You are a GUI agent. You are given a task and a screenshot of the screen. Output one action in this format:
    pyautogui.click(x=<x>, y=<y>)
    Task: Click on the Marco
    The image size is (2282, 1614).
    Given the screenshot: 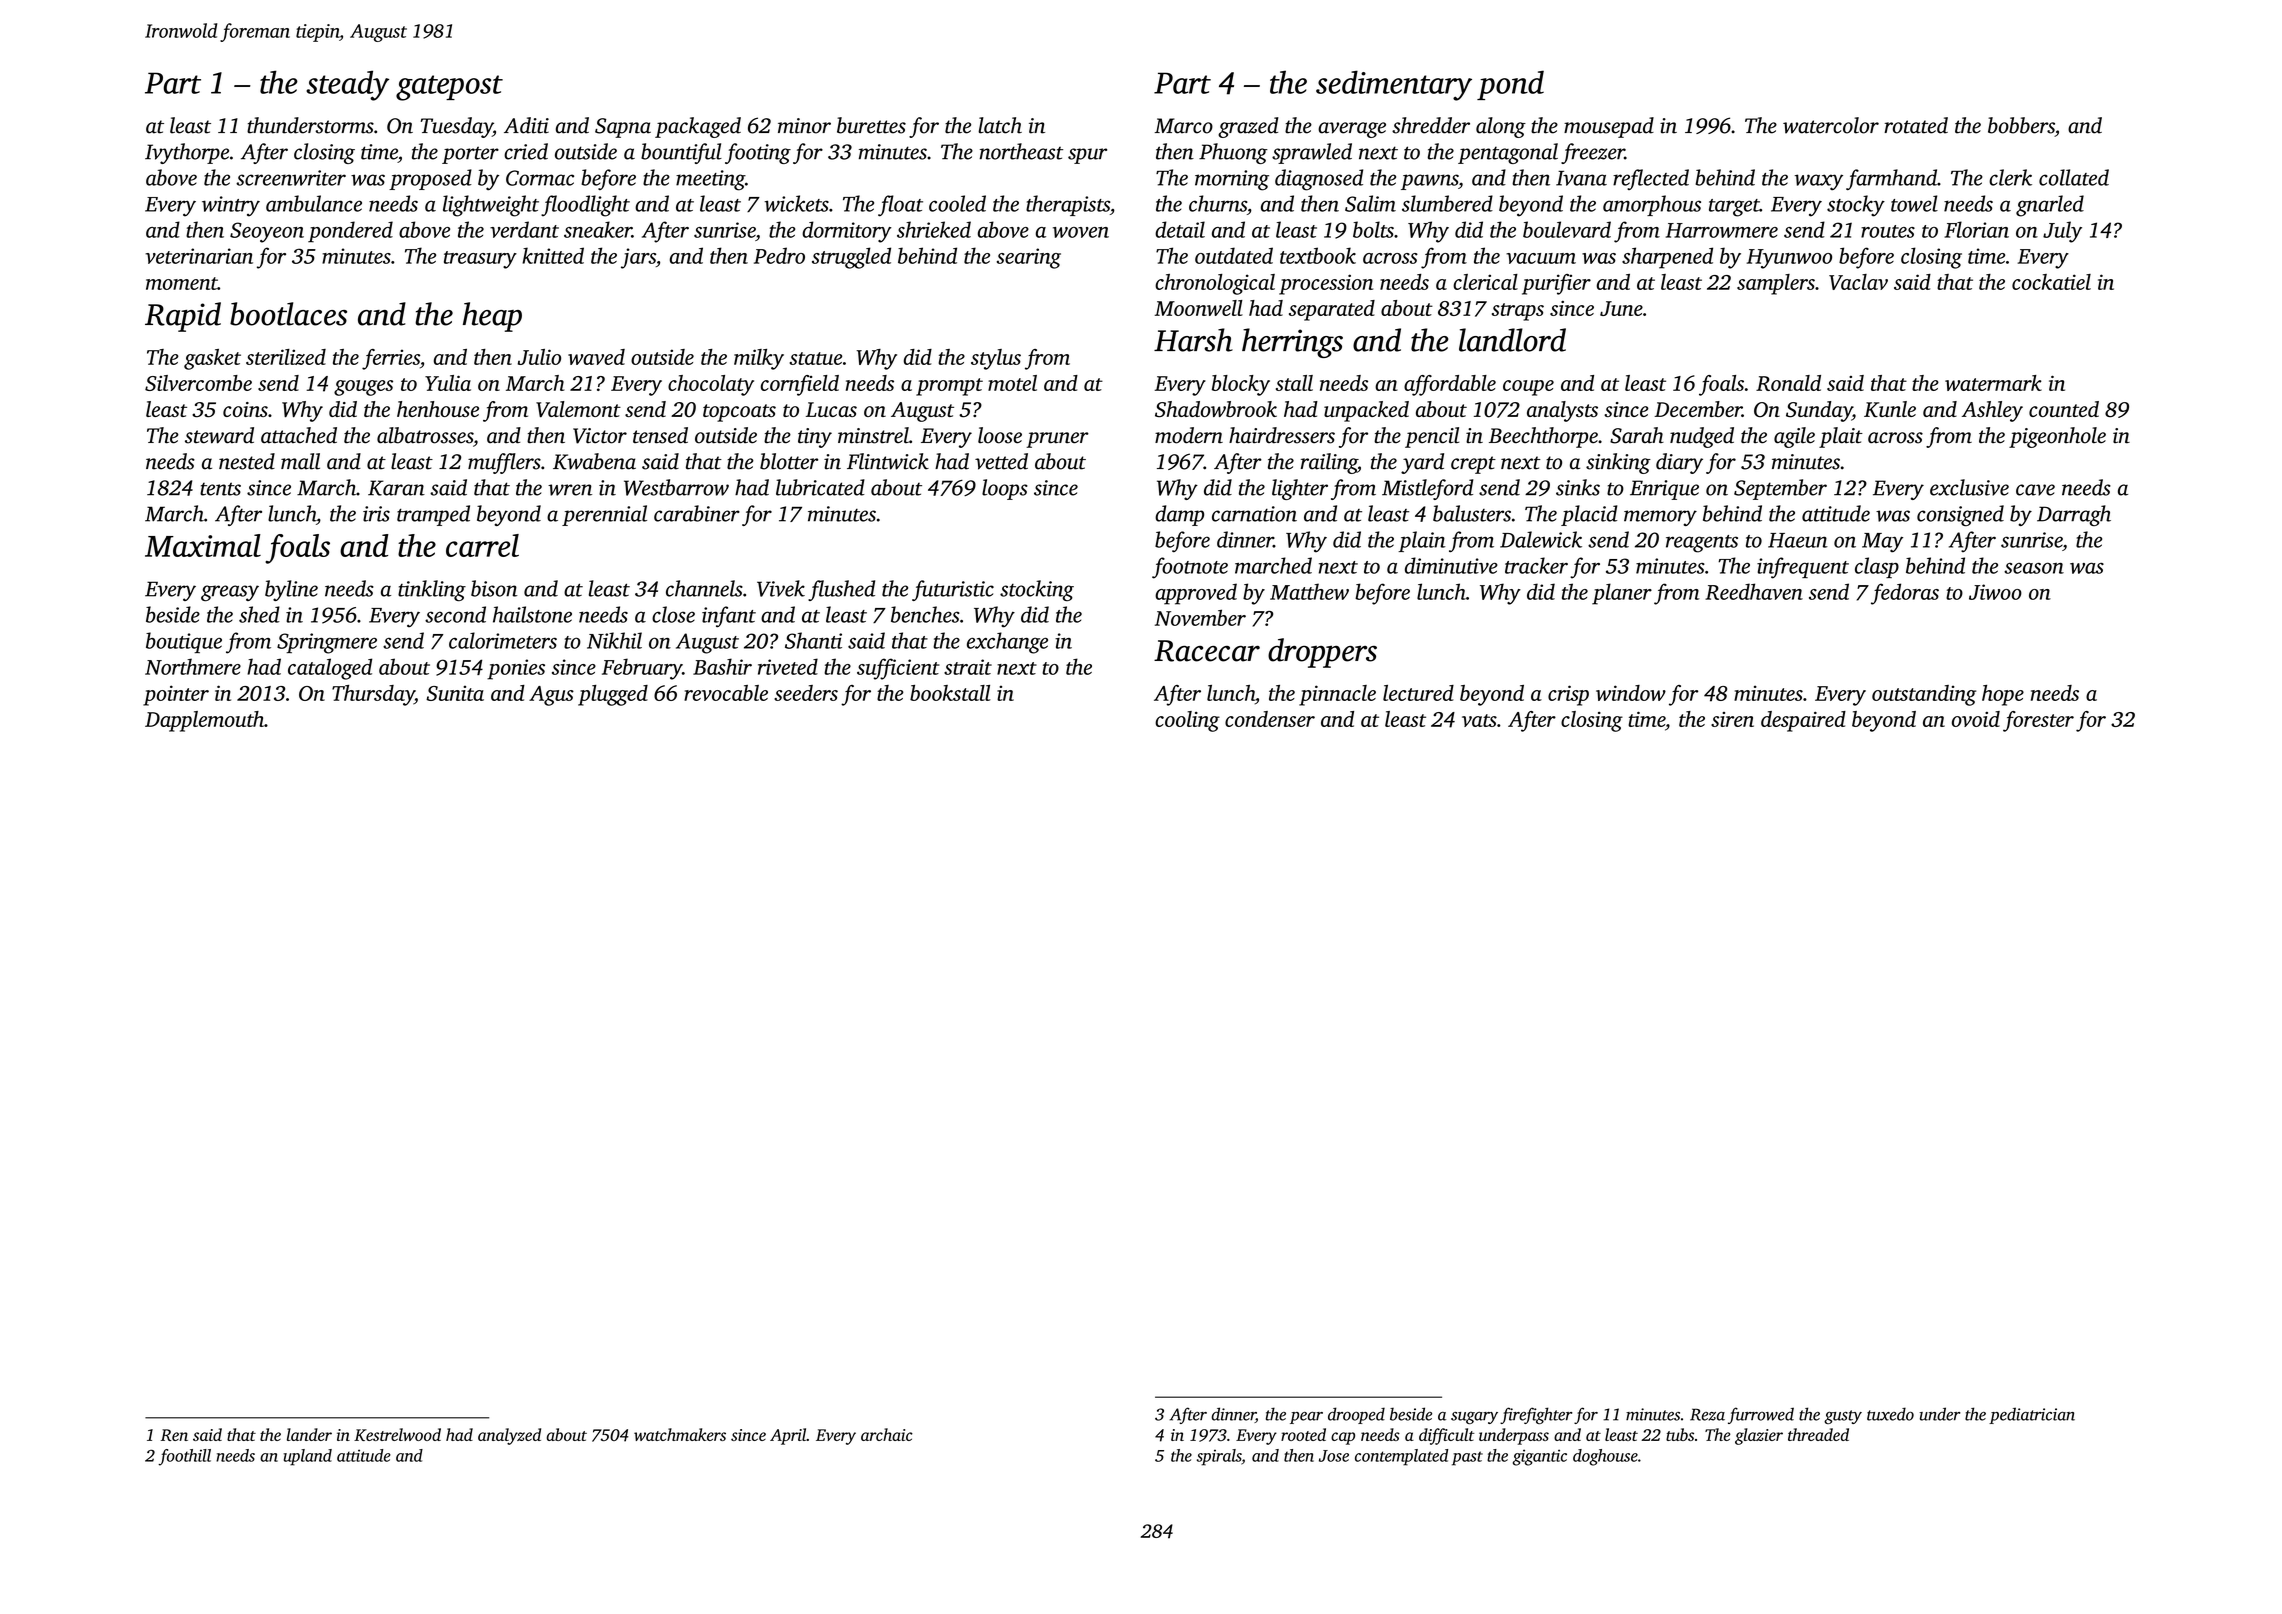 What is the action you would take?
    pyautogui.click(x=1184, y=126)
